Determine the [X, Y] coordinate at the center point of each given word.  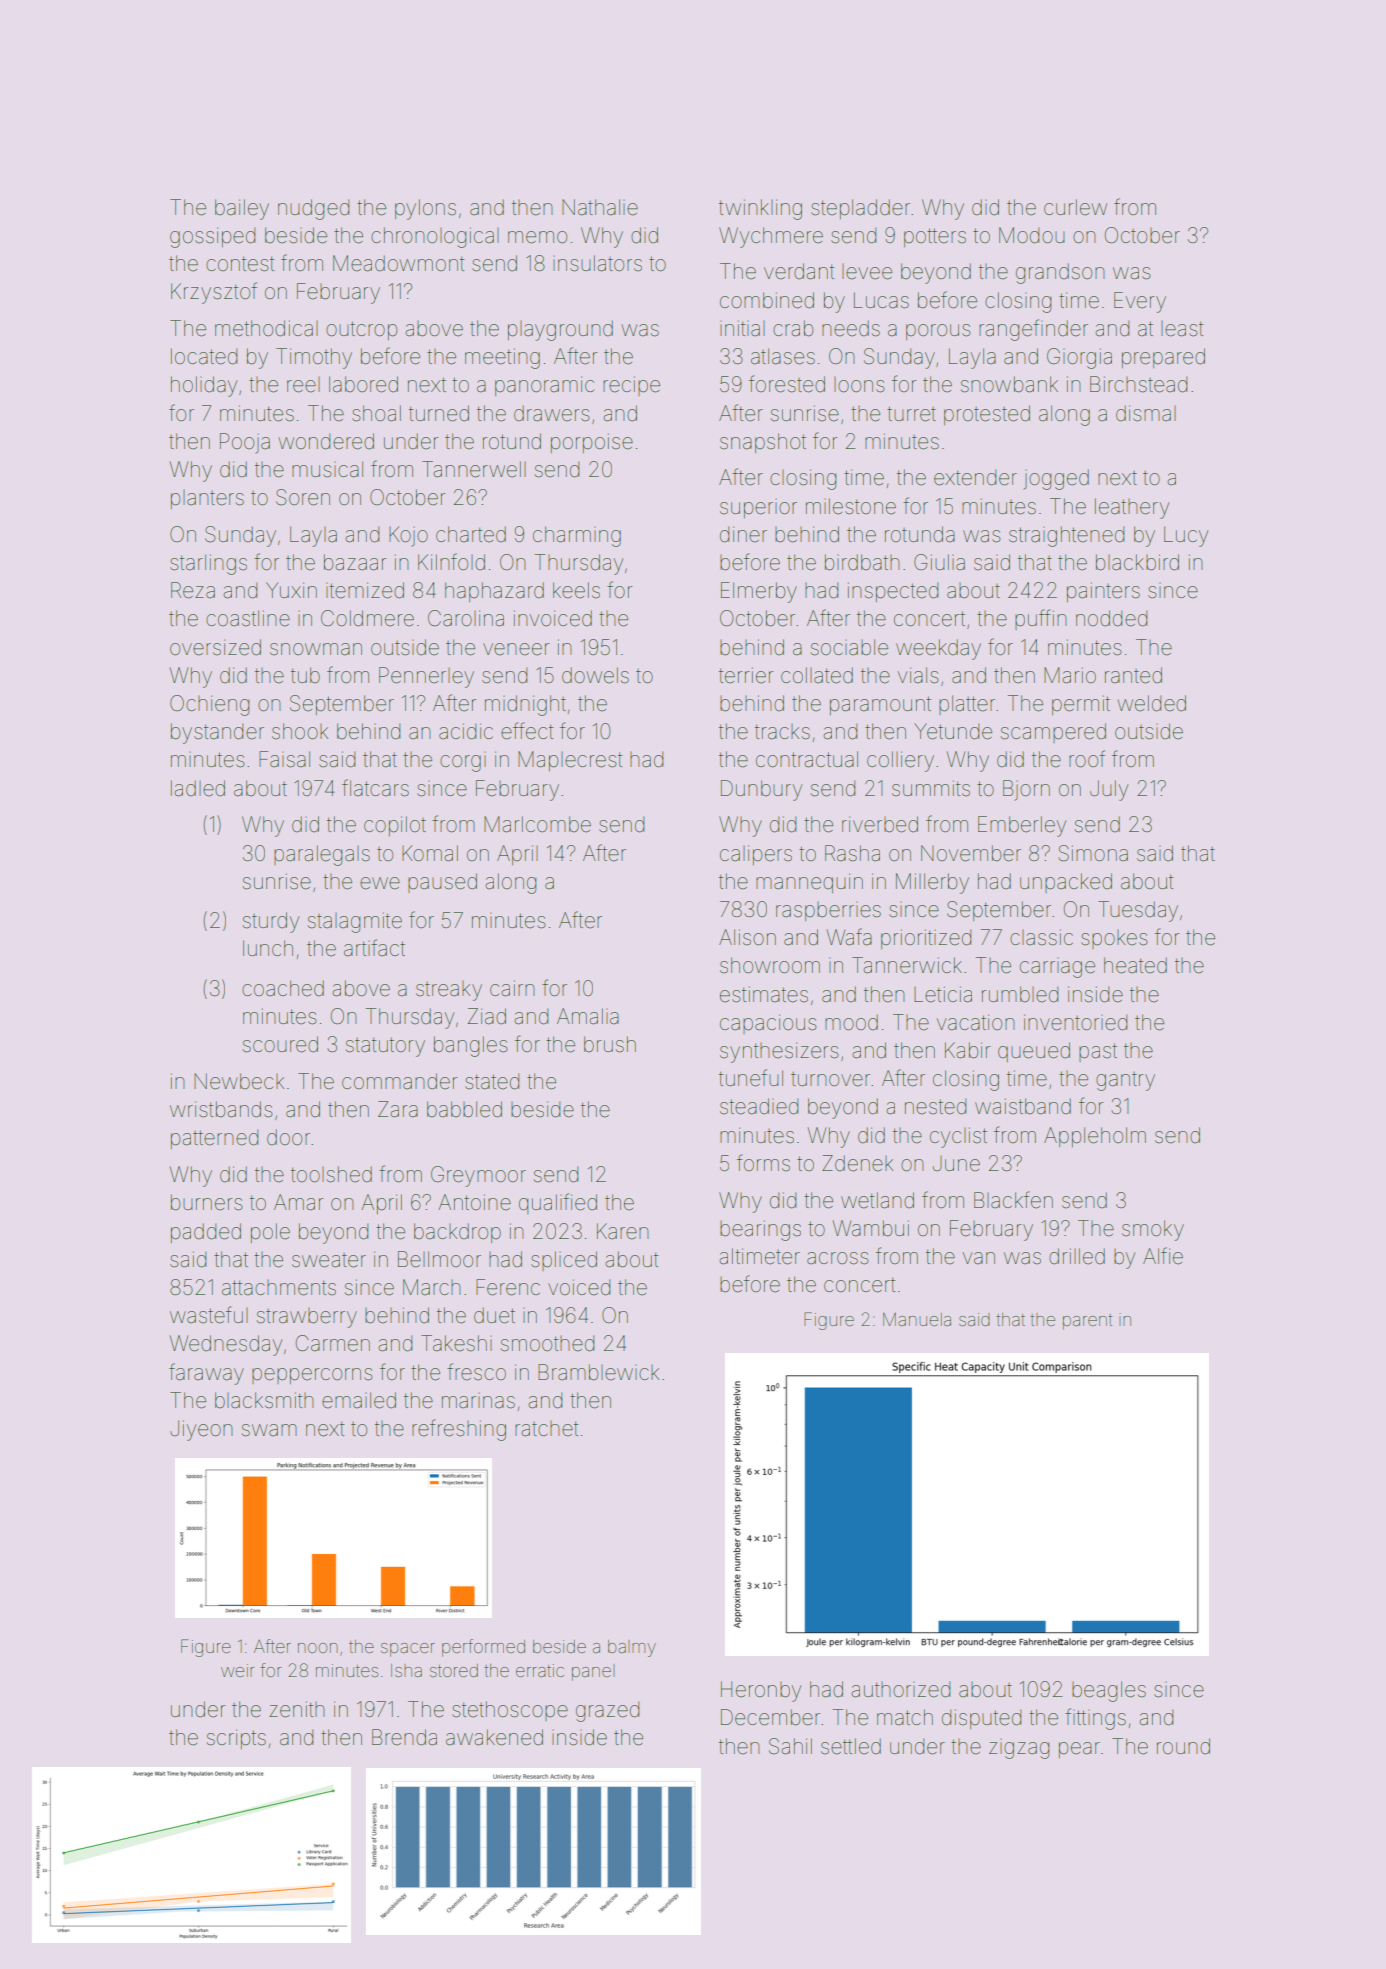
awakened [494, 1737]
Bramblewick [598, 1372]
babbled [464, 1109]
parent [1087, 1322]
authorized [901, 1690]
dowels [595, 675]
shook [300, 731]
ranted [1133, 675]
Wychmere [771, 237]
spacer [408, 1650]
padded [206, 1233]
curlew [1075, 207]
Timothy [314, 358]
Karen [622, 1231]
